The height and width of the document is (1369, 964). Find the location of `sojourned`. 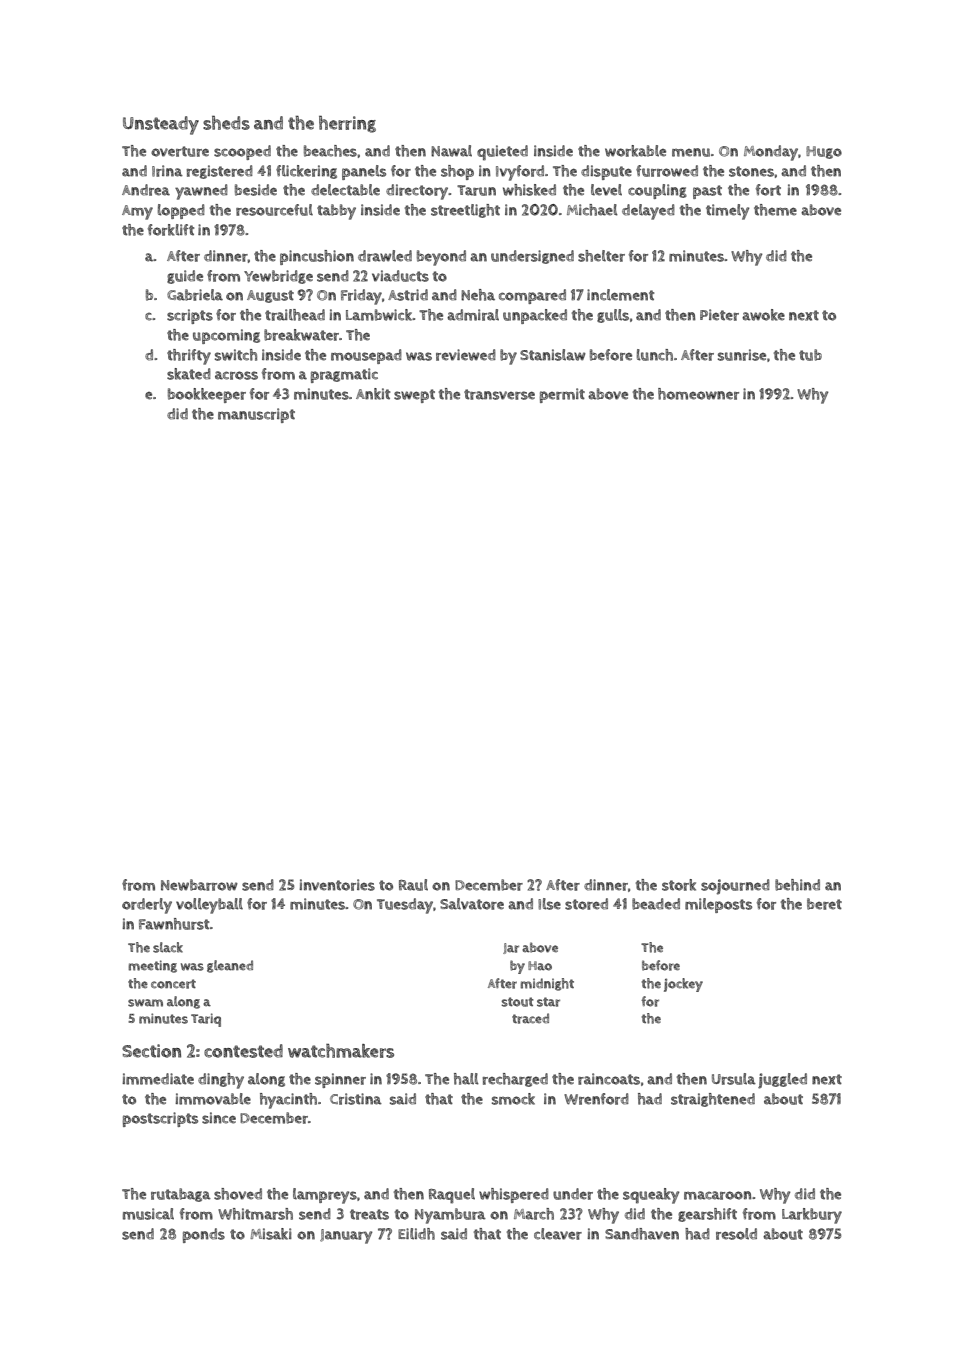

sojourned is located at coordinates (735, 887).
